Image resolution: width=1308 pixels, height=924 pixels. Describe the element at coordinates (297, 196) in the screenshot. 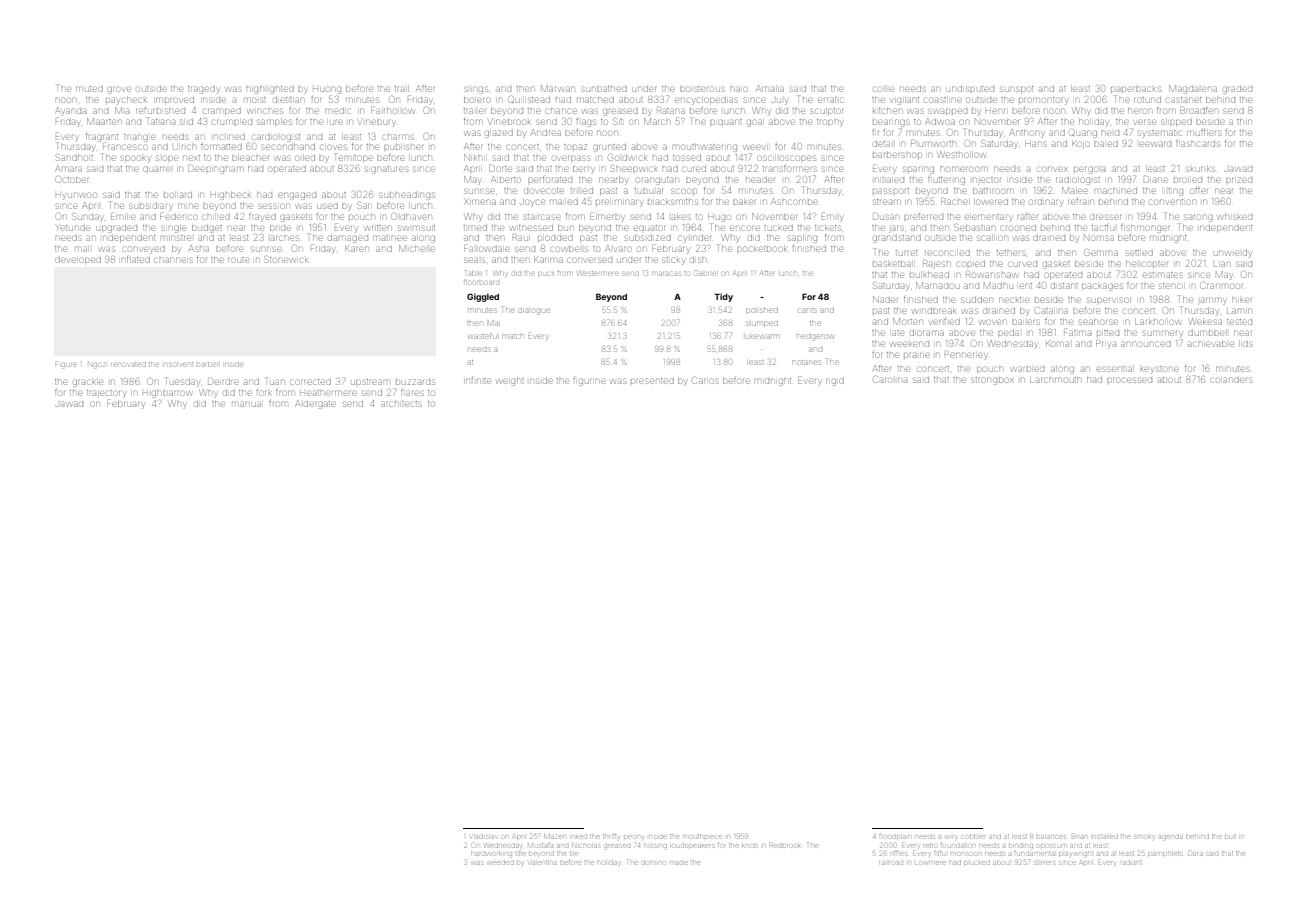

I see `engaged` at that location.
